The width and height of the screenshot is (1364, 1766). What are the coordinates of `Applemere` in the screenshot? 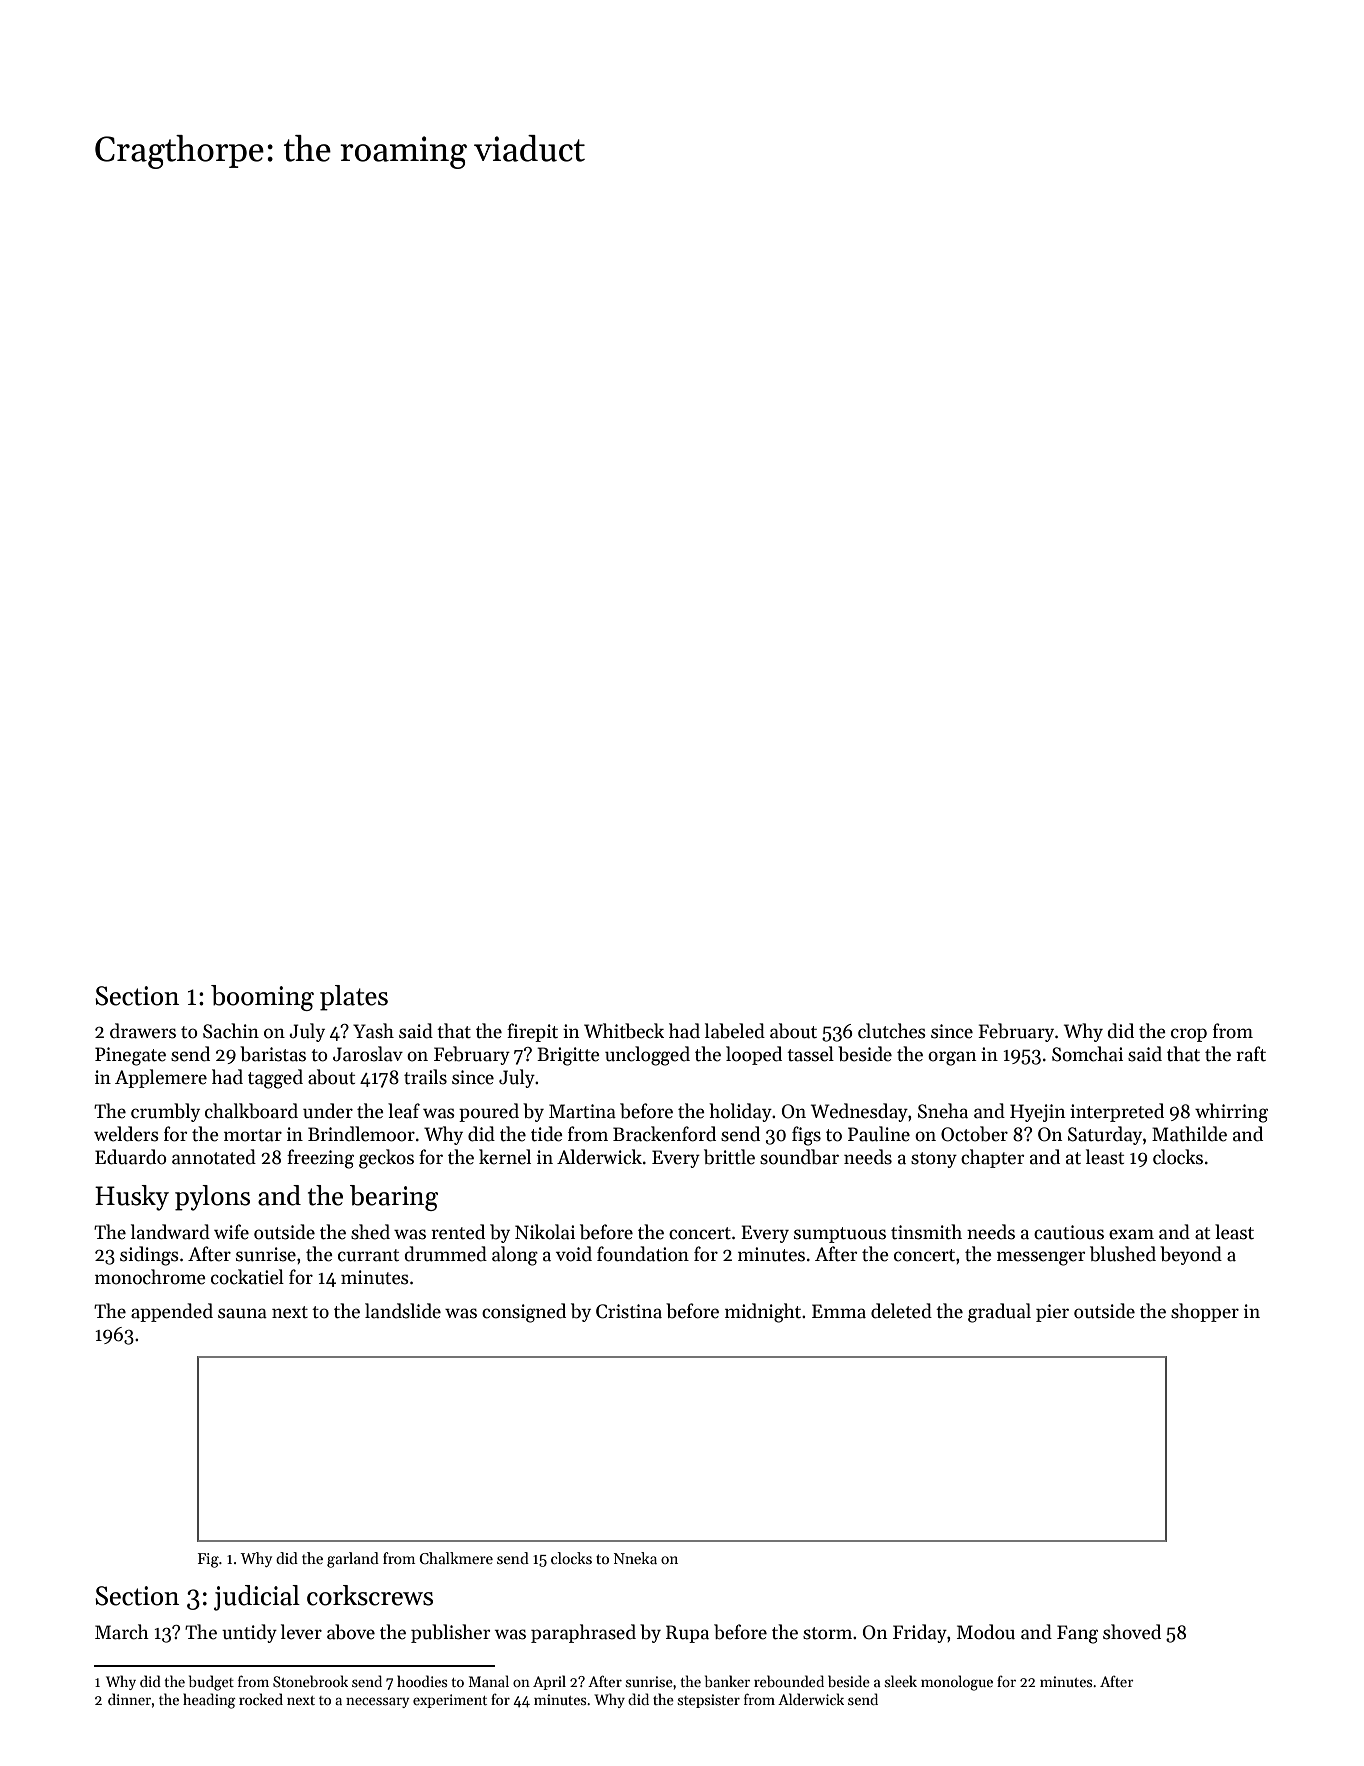 It's located at (161, 1078).
